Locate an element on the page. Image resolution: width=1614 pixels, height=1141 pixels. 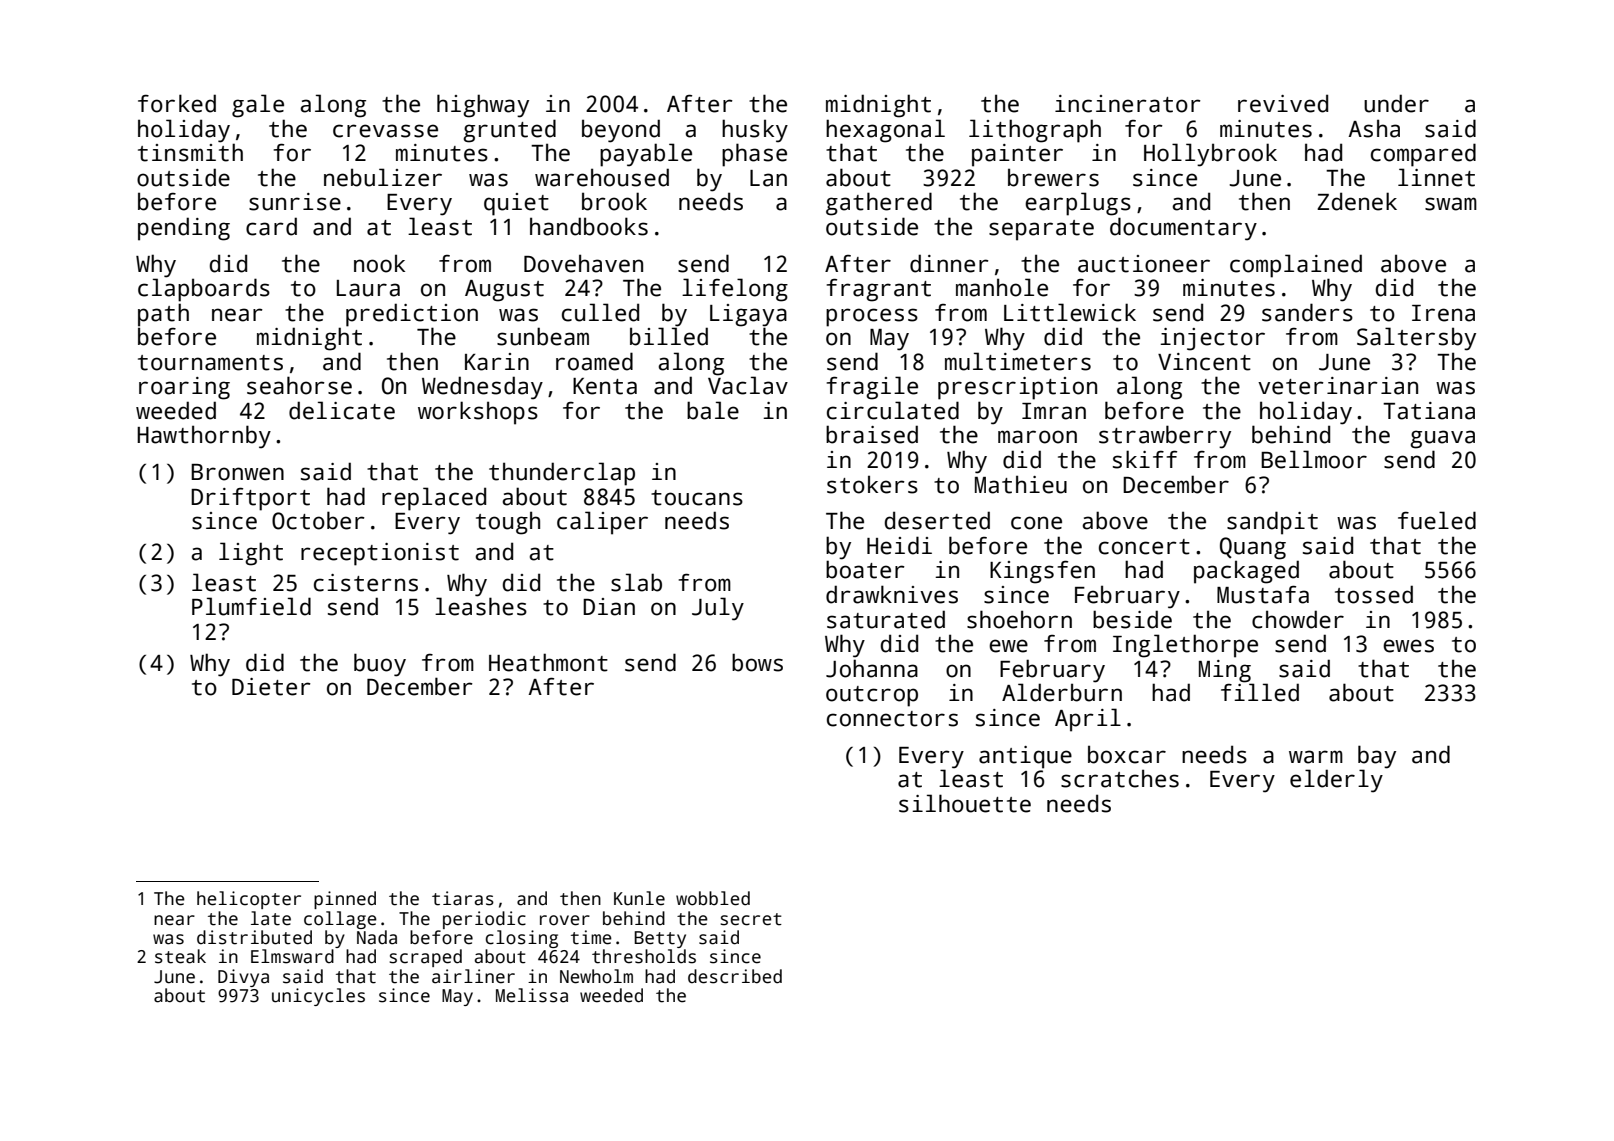
secret is located at coordinates (751, 919).
